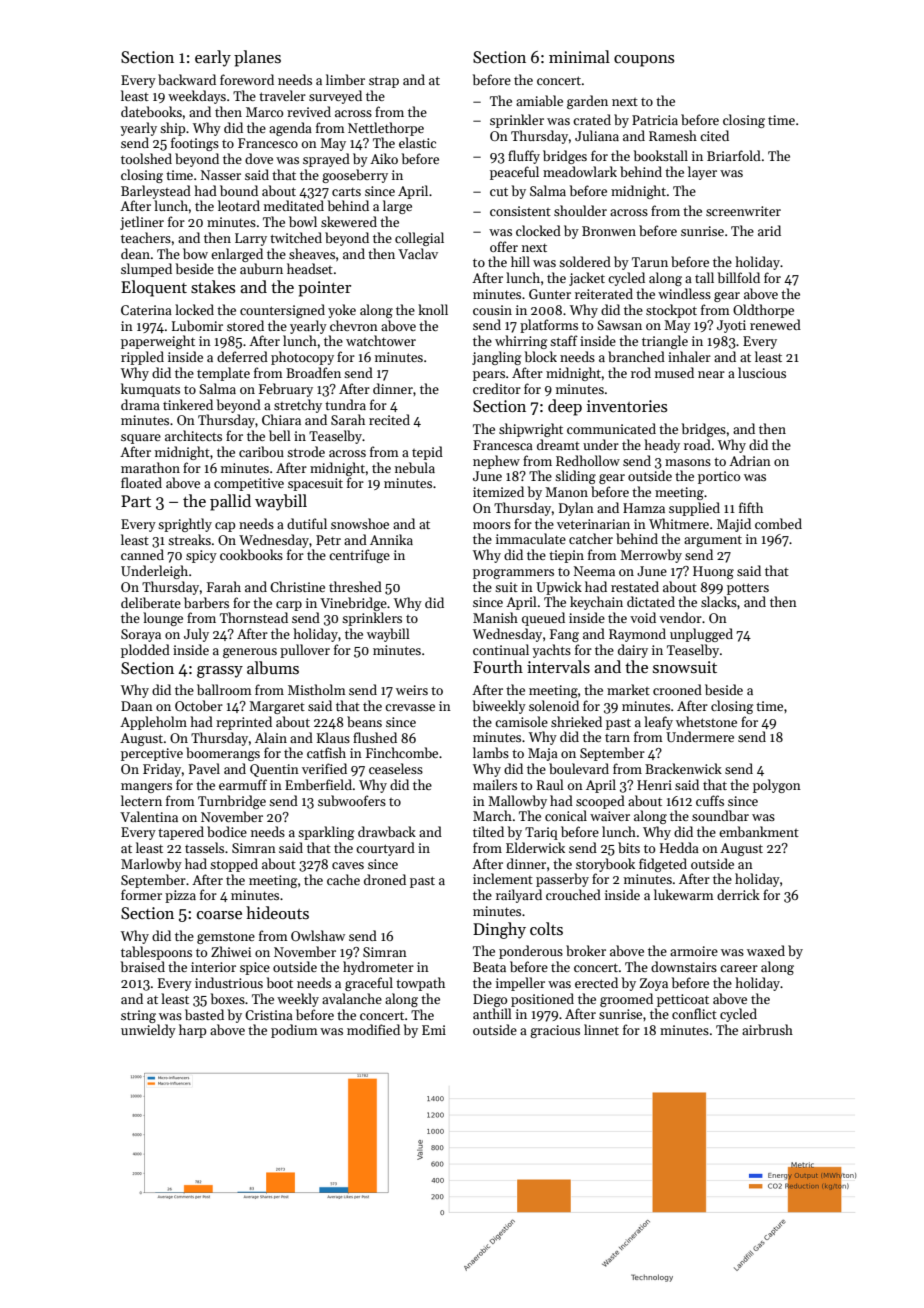  Describe the element at coordinates (345, 79) in the screenshot. I see `limber` at that location.
